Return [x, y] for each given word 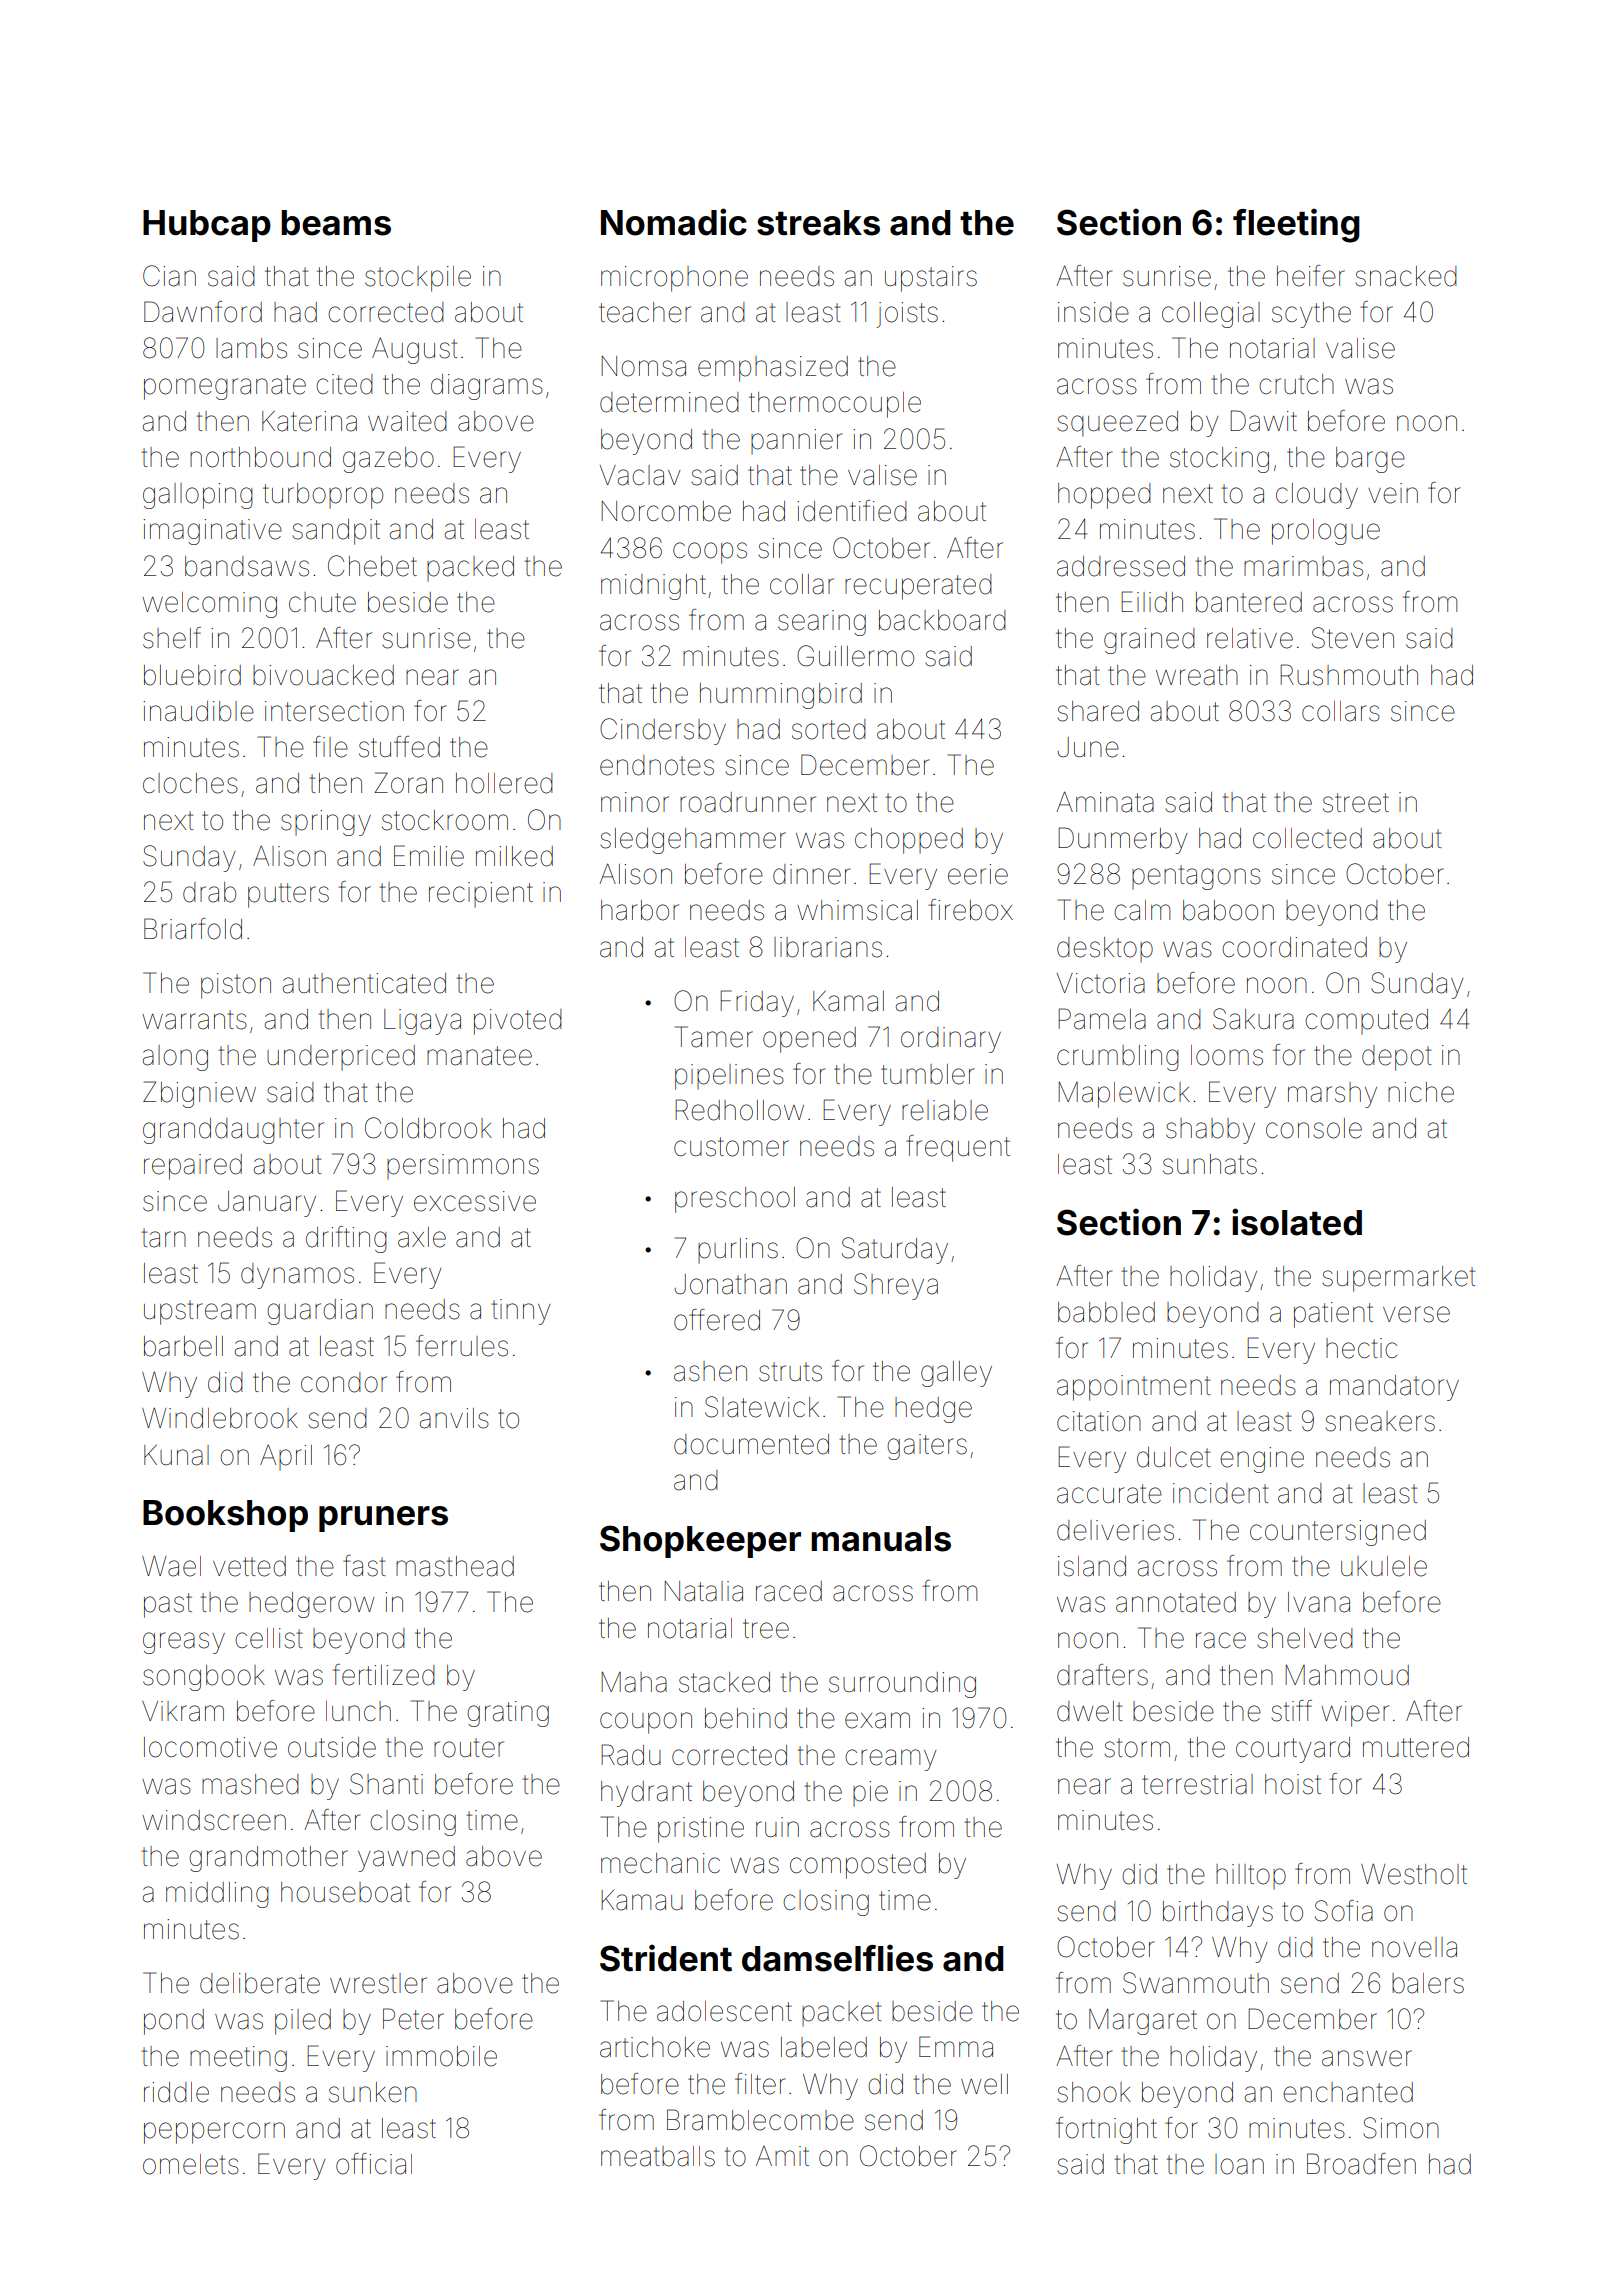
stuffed [399, 747]
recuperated [918, 587]
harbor [640, 910]
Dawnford [203, 312]
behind [746, 1718]
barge [1370, 460]
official [374, 2164]
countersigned [1338, 1533]
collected [1307, 838]
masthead [455, 1566]
